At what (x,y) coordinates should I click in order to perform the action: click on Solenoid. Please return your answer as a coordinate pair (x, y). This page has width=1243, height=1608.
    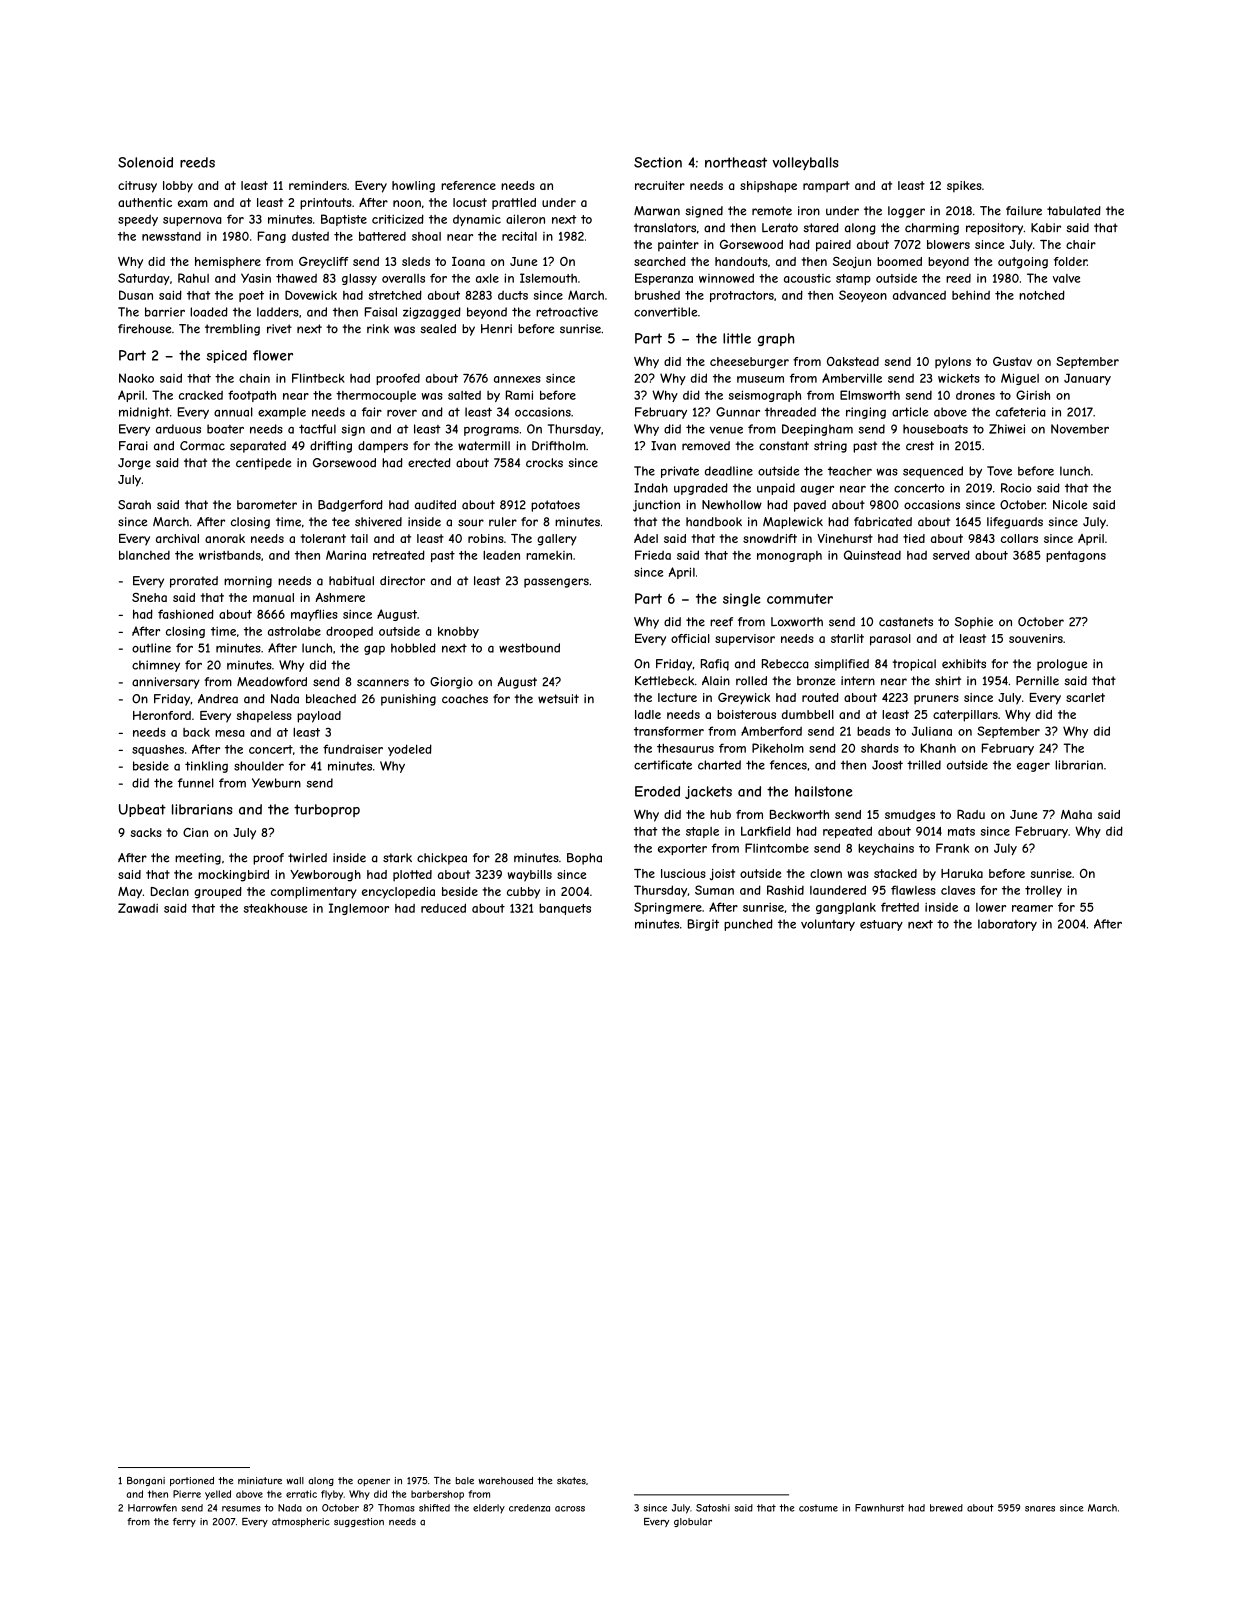
    Looking at the image, I should click on (145, 162).
